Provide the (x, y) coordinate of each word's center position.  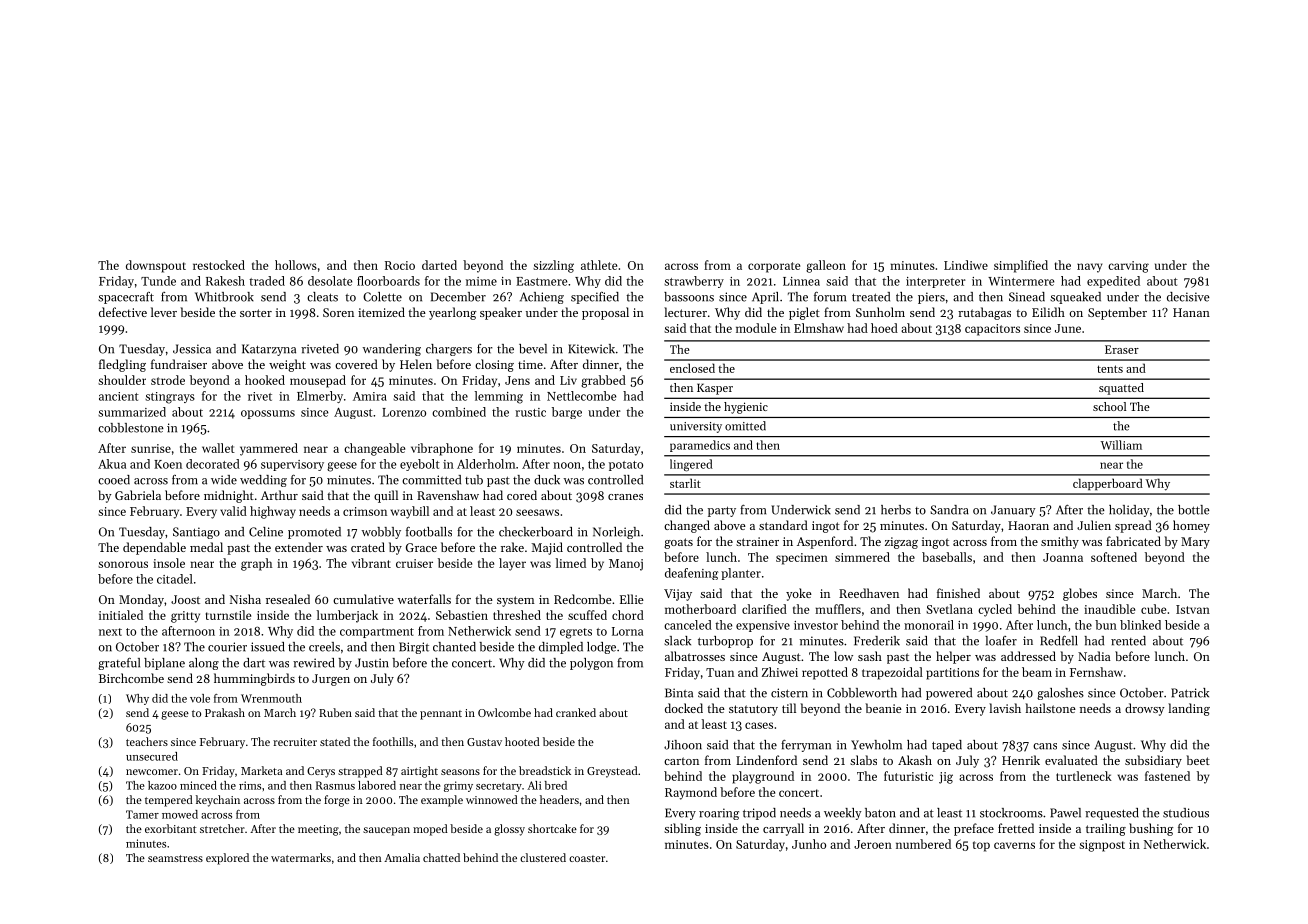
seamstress (175, 858)
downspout (156, 266)
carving (1128, 267)
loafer (1001, 641)
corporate (774, 267)
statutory (753, 710)
